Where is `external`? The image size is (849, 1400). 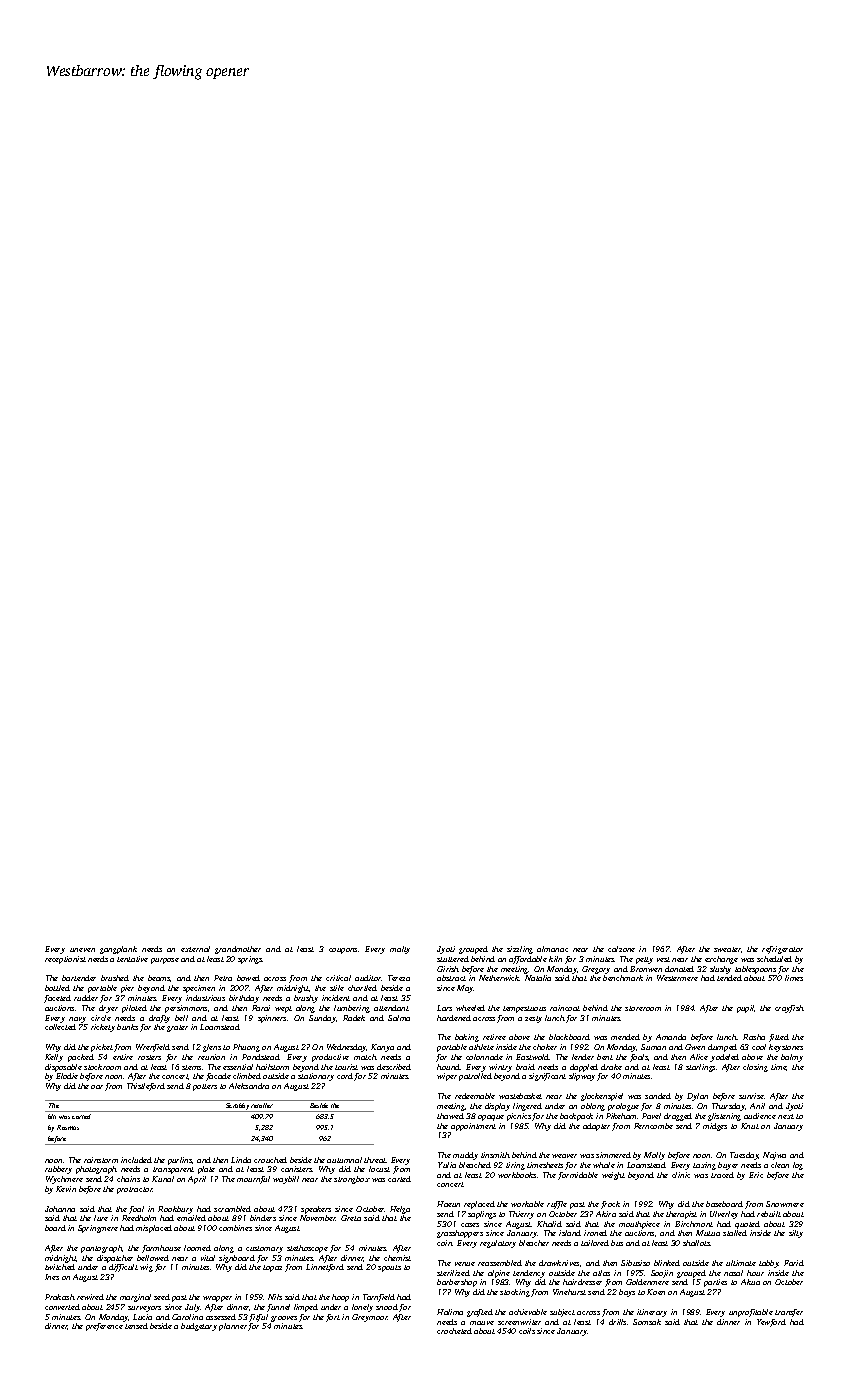 external is located at coordinates (195, 949).
